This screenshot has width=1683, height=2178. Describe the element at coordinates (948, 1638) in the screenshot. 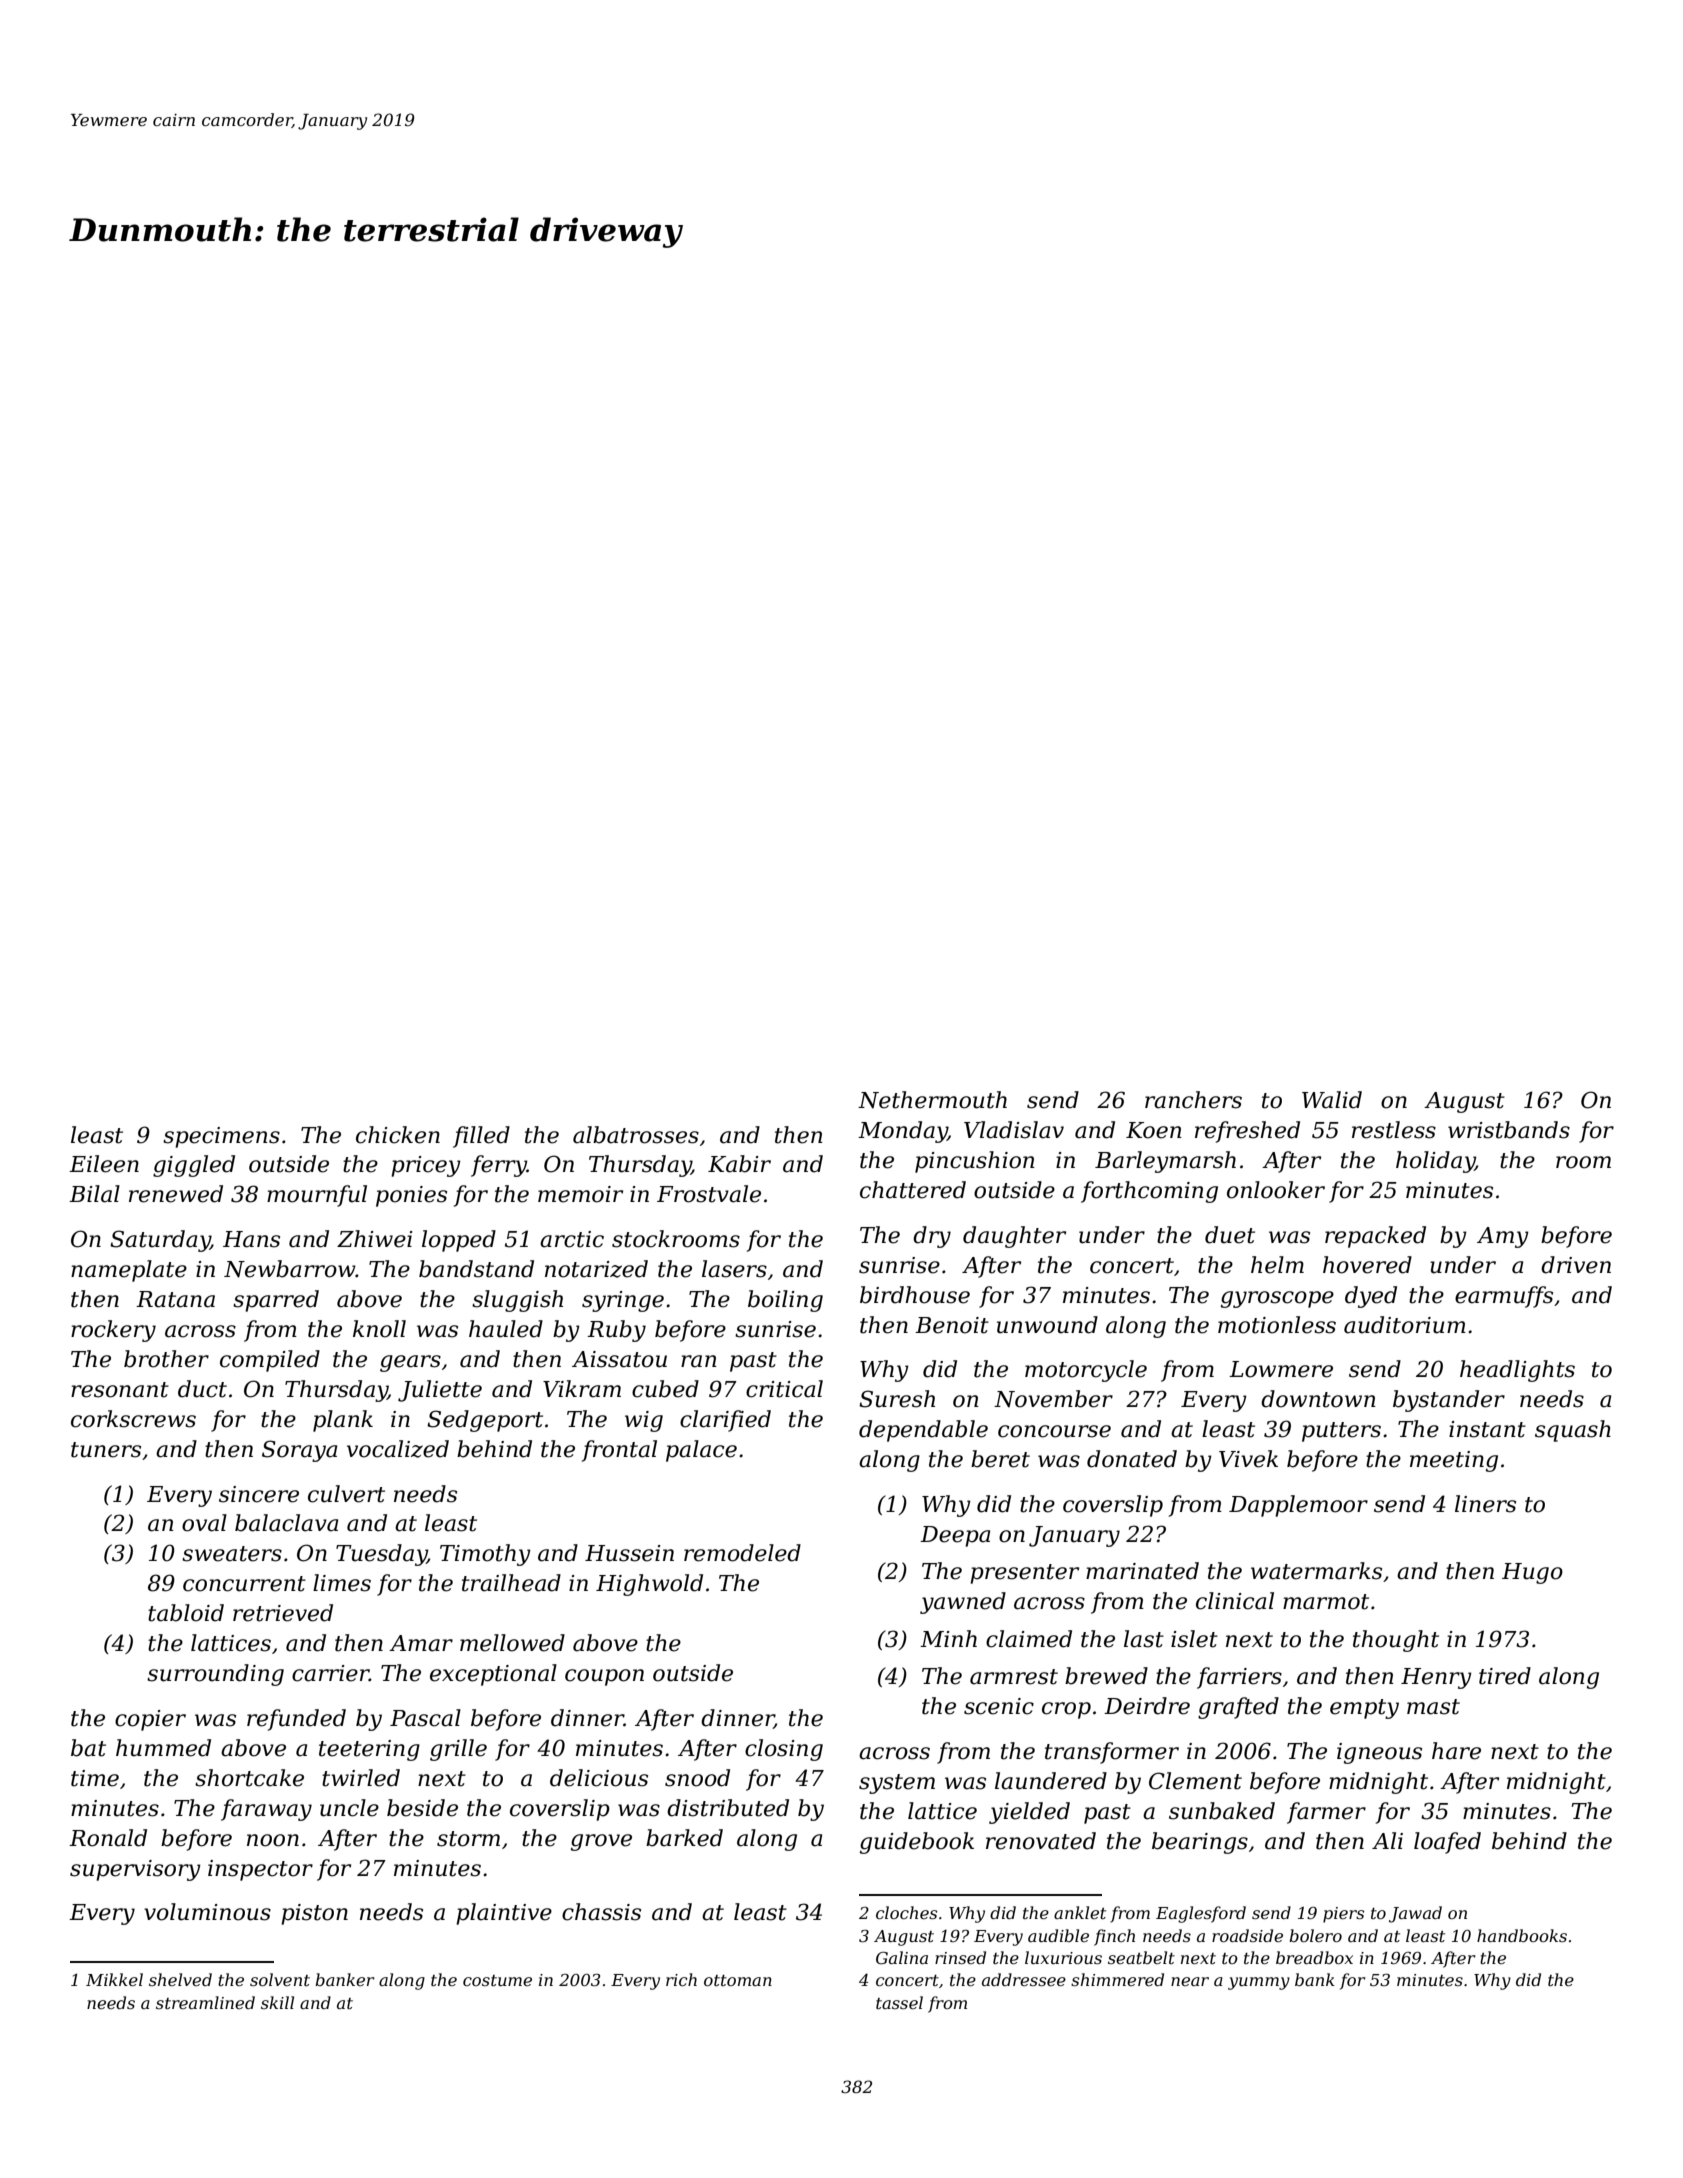

I see `Minh` at that location.
